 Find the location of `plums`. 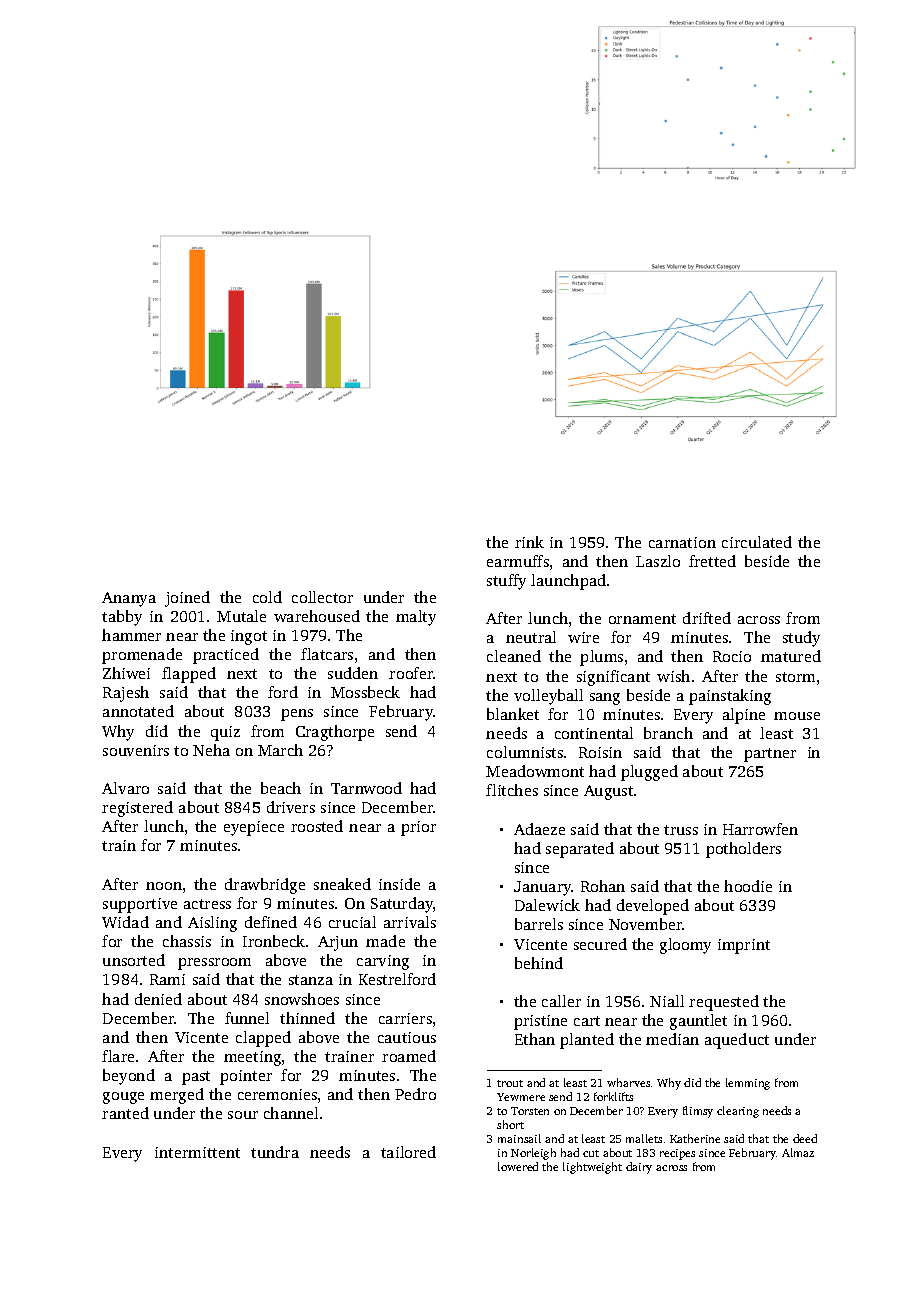

plums is located at coordinates (601, 658).
